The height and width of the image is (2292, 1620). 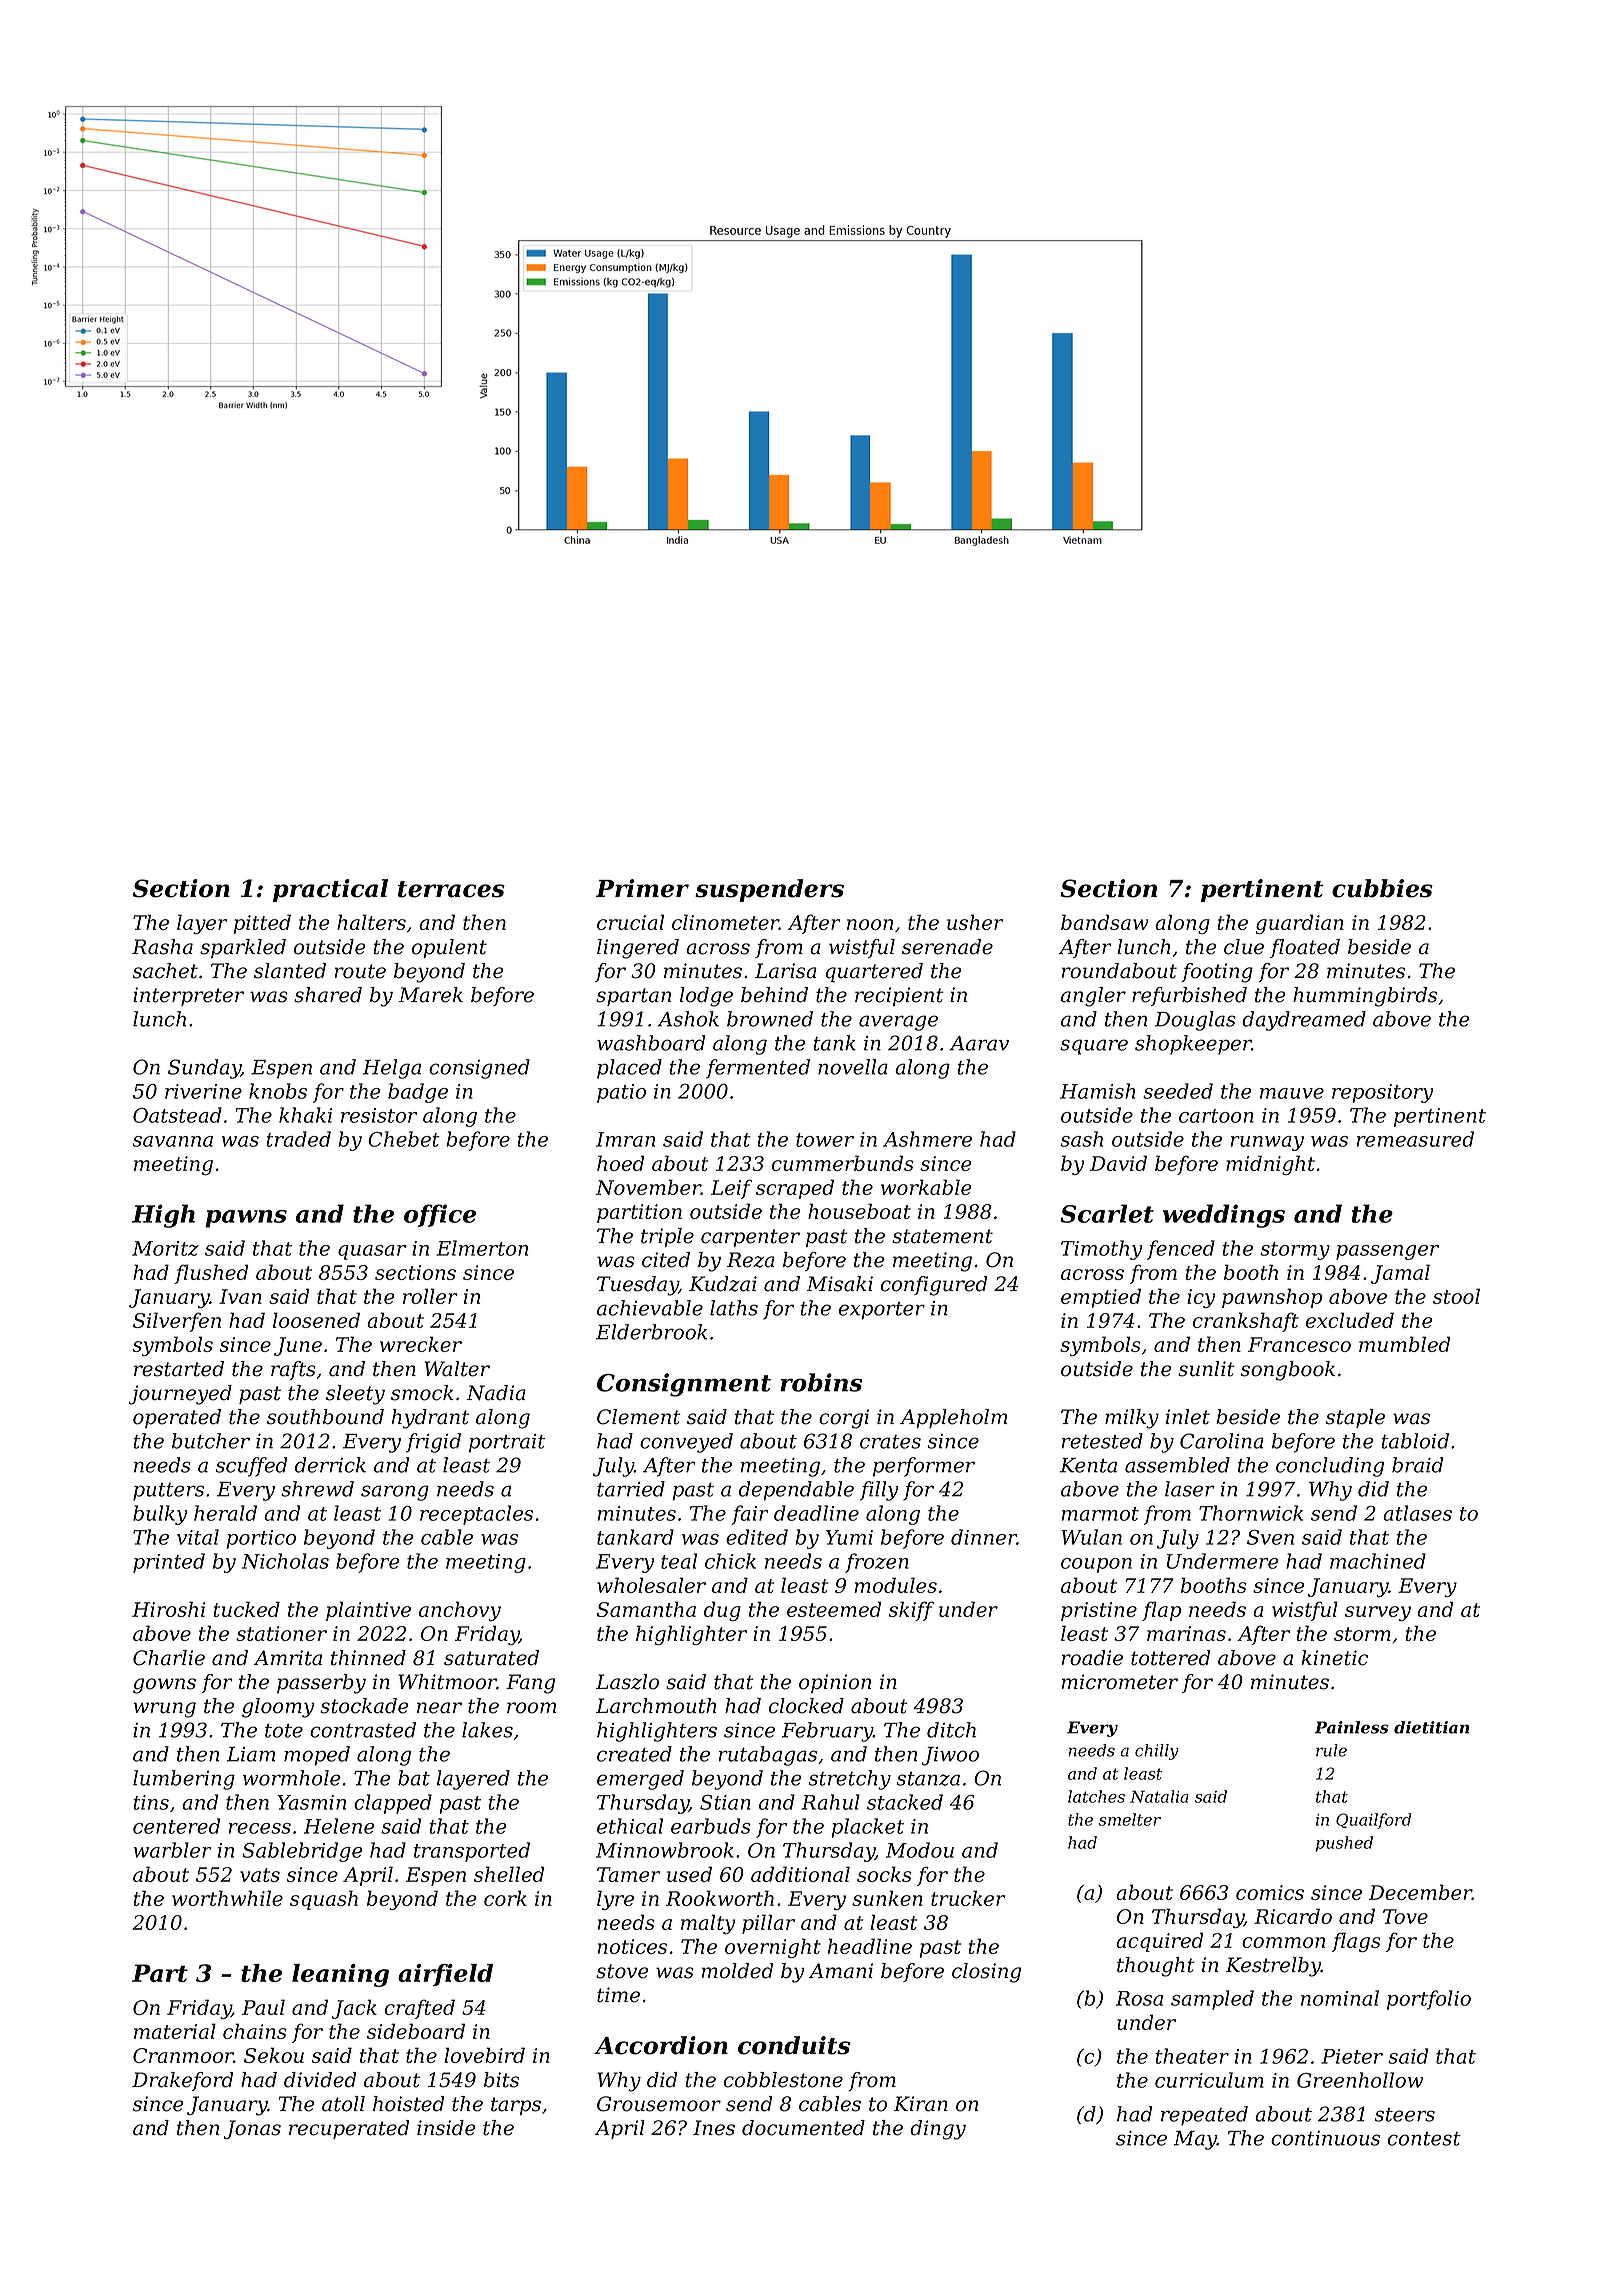 I want to click on Modou, so click(x=920, y=1850).
